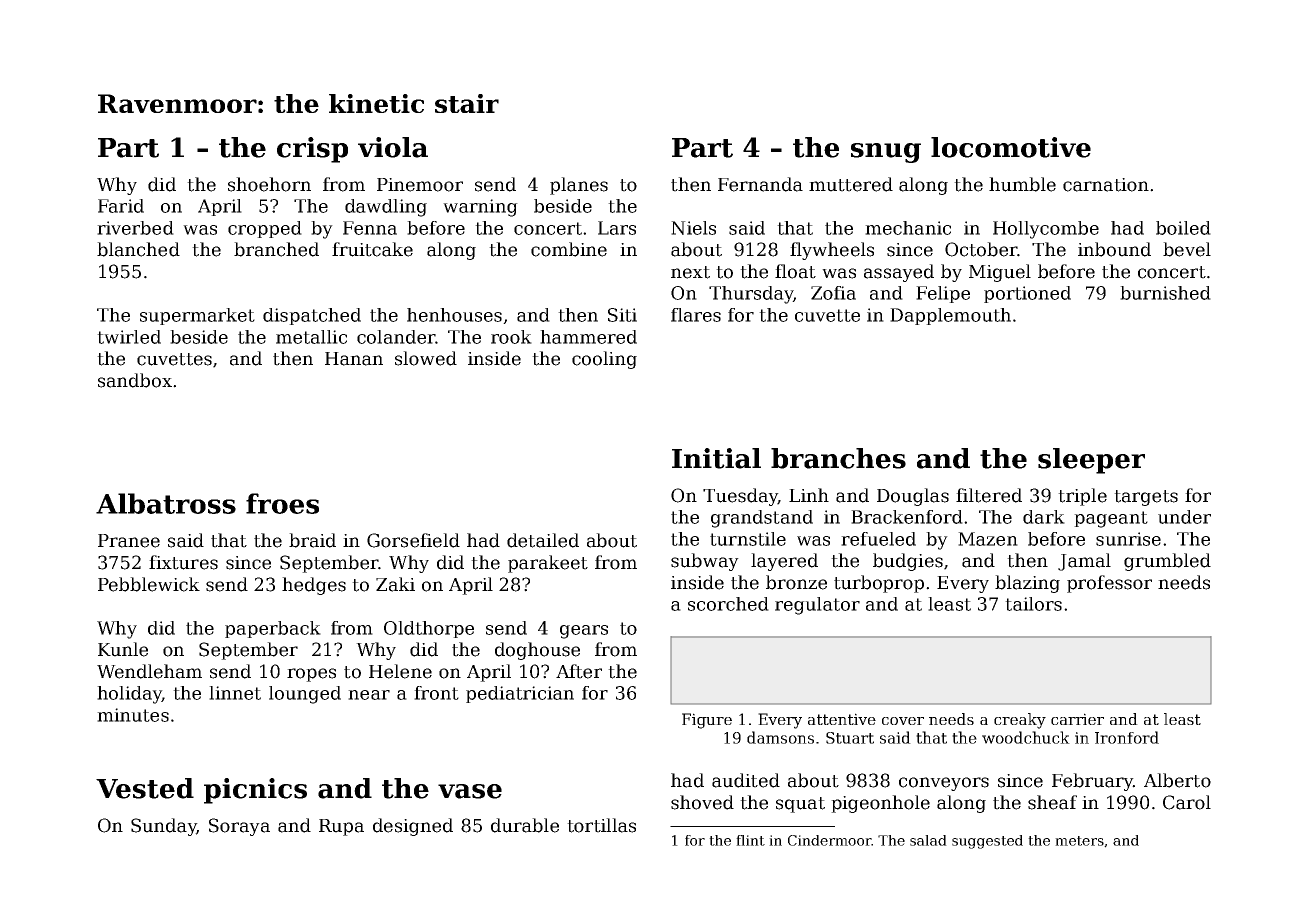 The image size is (1308, 924). Describe the element at coordinates (601, 825) in the image. I see `tortillas` at that location.
